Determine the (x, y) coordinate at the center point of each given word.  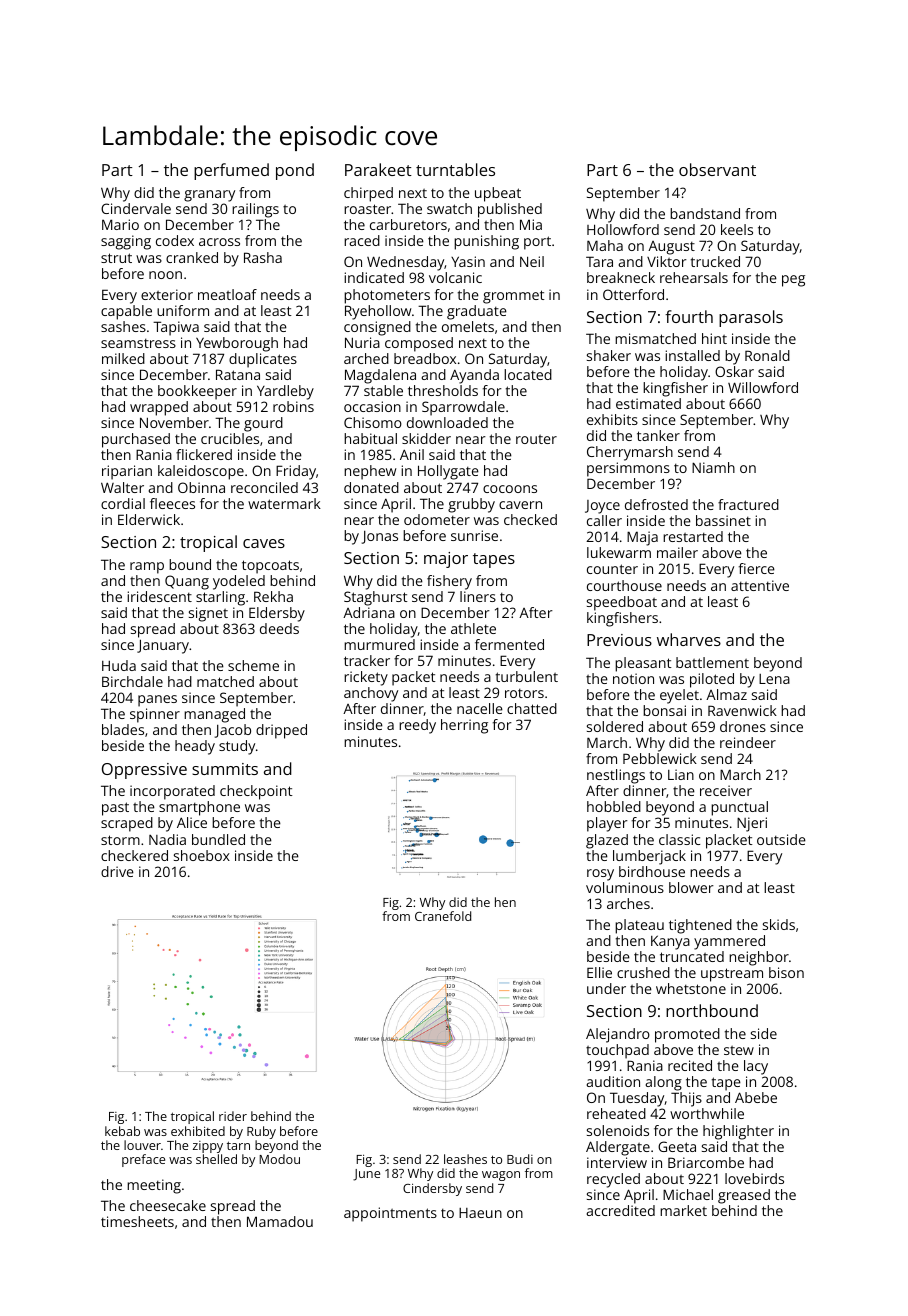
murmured (379, 644)
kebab (122, 1131)
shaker (609, 355)
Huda (119, 665)
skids (779, 924)
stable (383, 390)
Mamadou (280, 1221)
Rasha (263, 257)
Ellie (599, 972)
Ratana (238, 374)
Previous (619, 640)
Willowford (763, 387)
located (528, 374)
